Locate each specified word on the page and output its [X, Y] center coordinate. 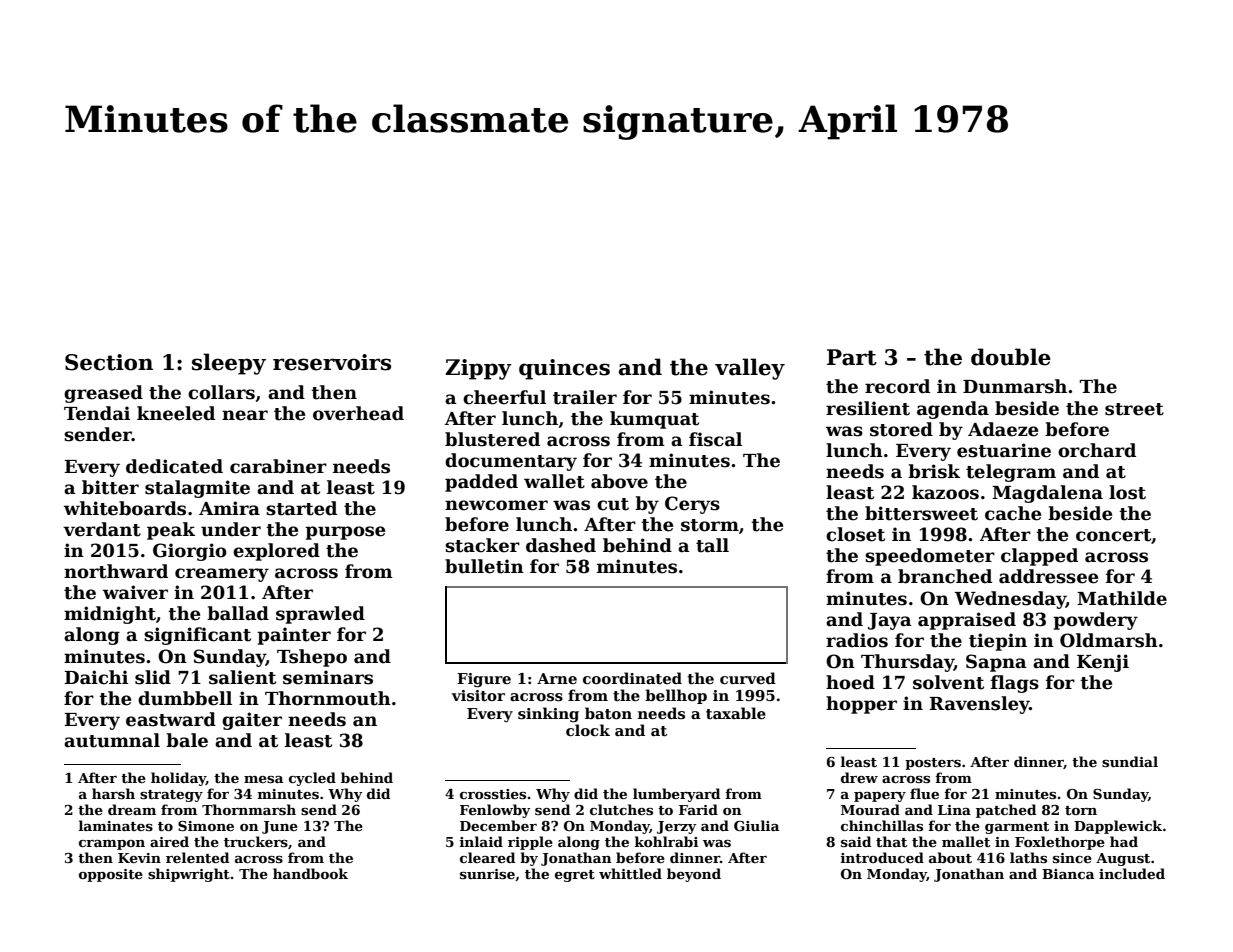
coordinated [632, 678]
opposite [111, 875]
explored [276, 552]
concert [1113, 535]
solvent [948, 682]
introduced [882, 857]
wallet [554, 481]
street [1134, 409]
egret [575, 876]
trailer [585, 397]
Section [109, 362]
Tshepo [312, 658]
